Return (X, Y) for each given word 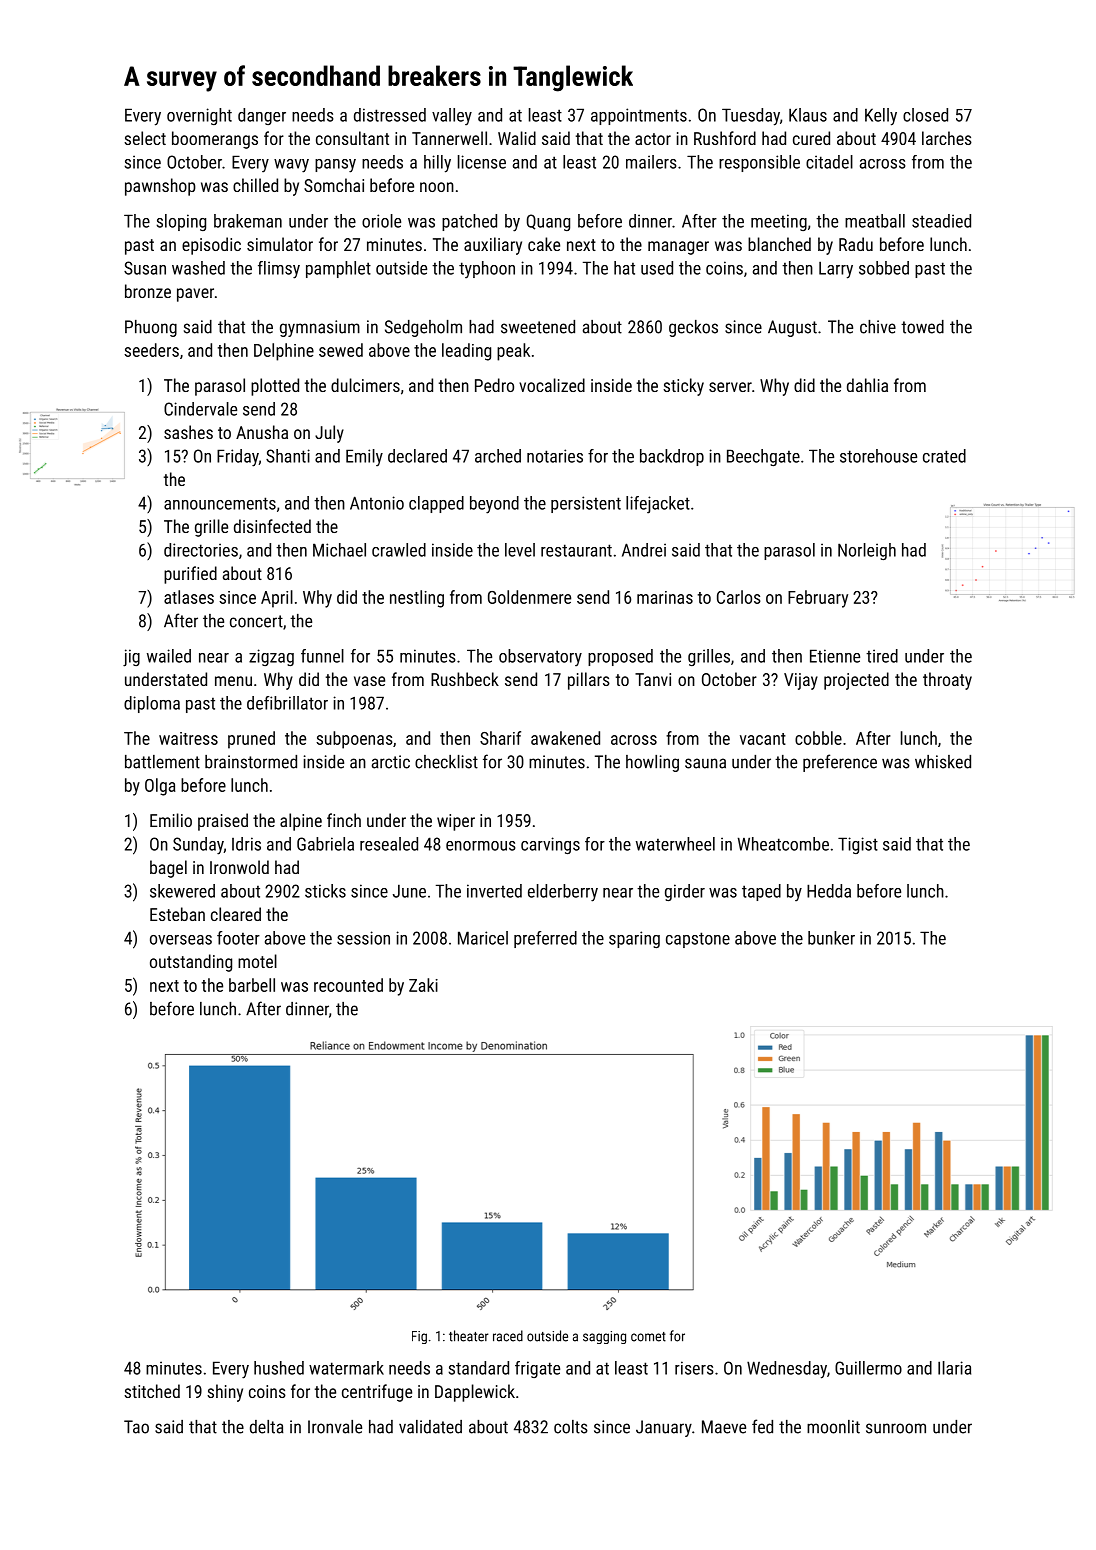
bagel (168, 869)
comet (648, 1337)
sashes (188, 432)
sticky (683, 387)
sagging (604, 1337)
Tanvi (653, 679)
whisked (943, 762)
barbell (252, 985)
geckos (693, 328)
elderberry (563, 893)
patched (469, 222)
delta (267, 1427)
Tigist (858, 845)
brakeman (248, 221)
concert (256, 621)
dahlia (867, 385)
